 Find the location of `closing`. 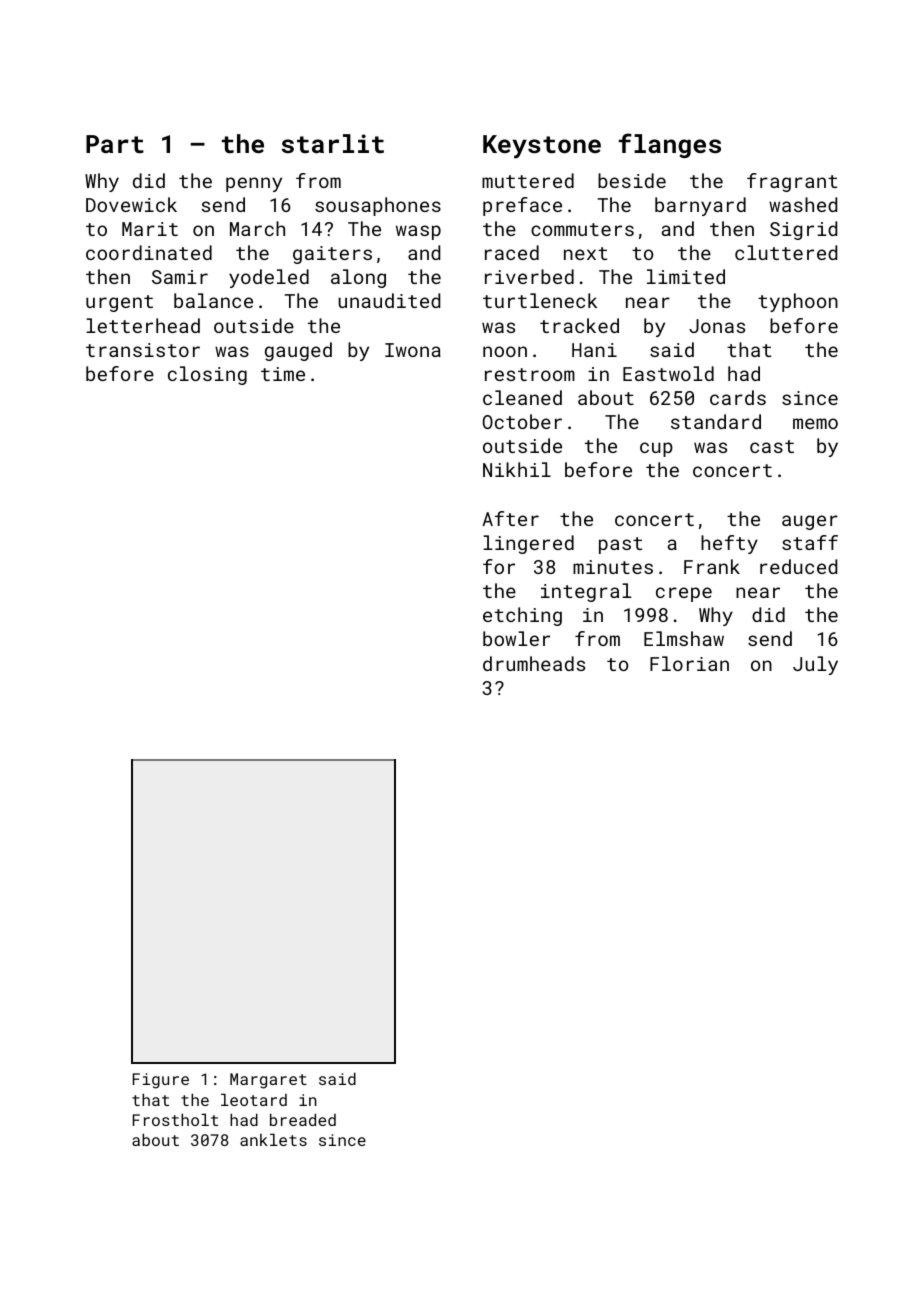

closing is located at coordinates (207, 375).
